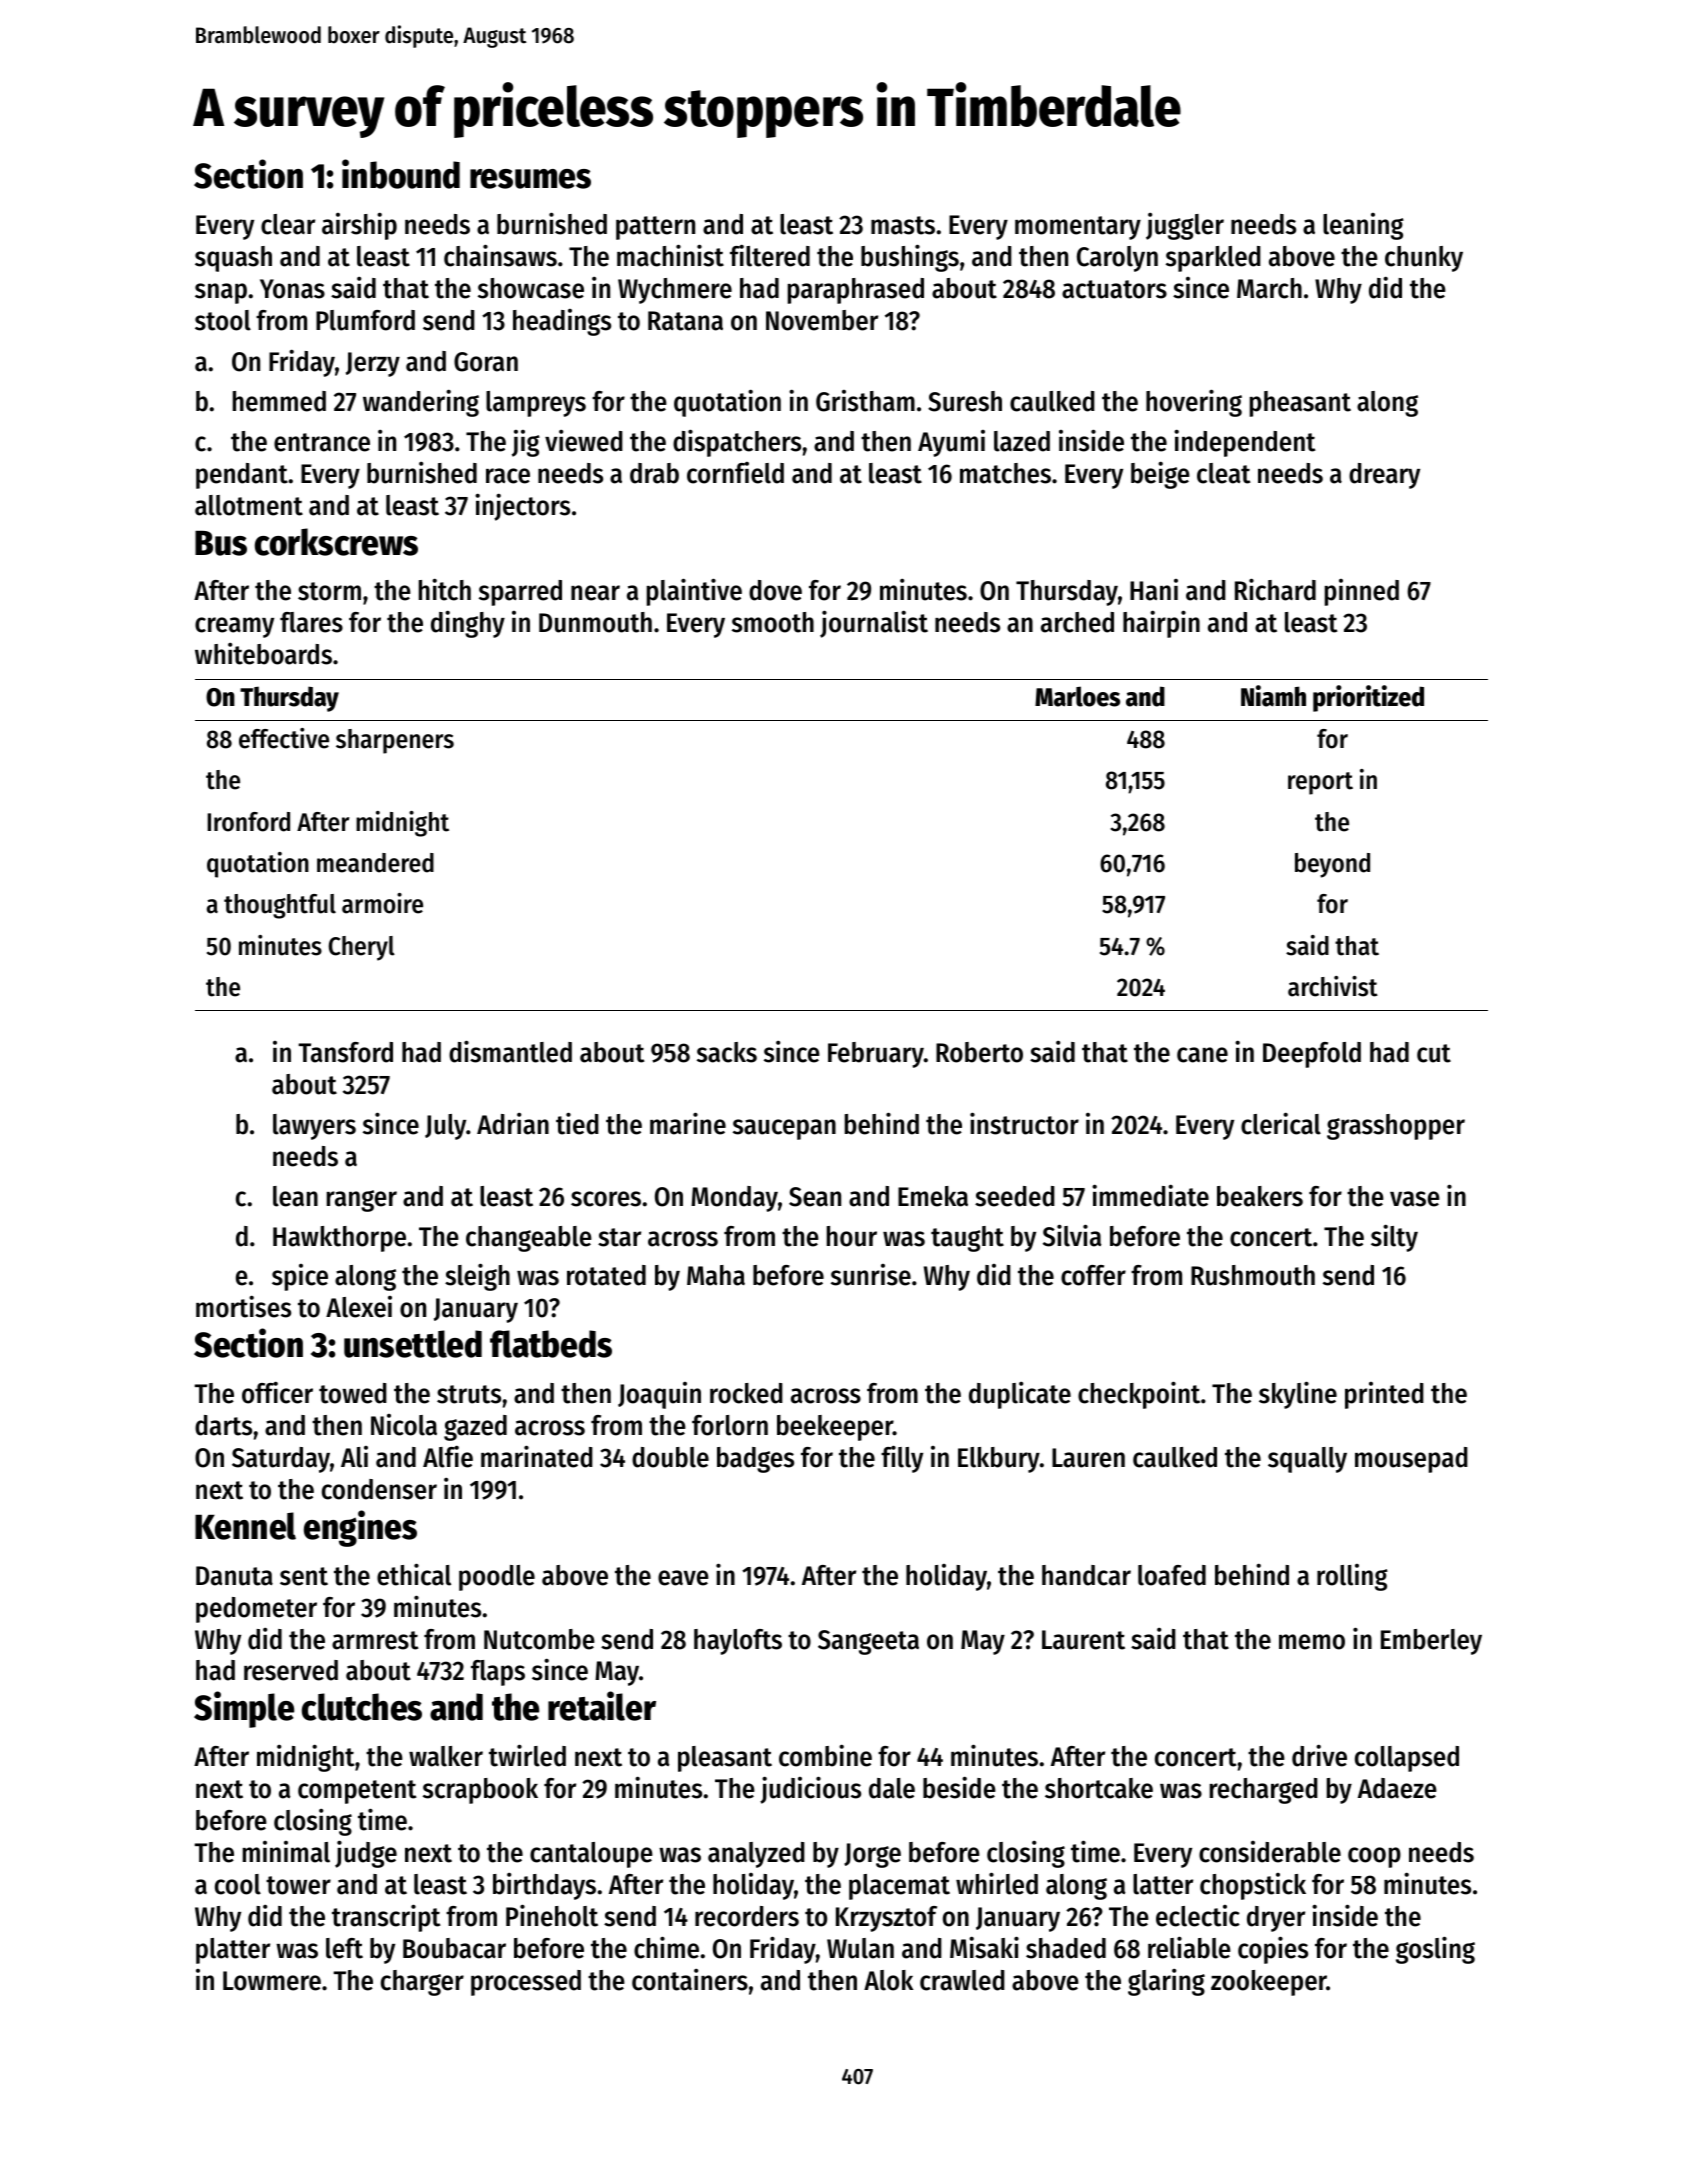 The image size is (1683, 2178). What do you see at coordinates (339, 1239) in the image?
I see `Hawkthorpe` at bounding box center [339, 1239].
